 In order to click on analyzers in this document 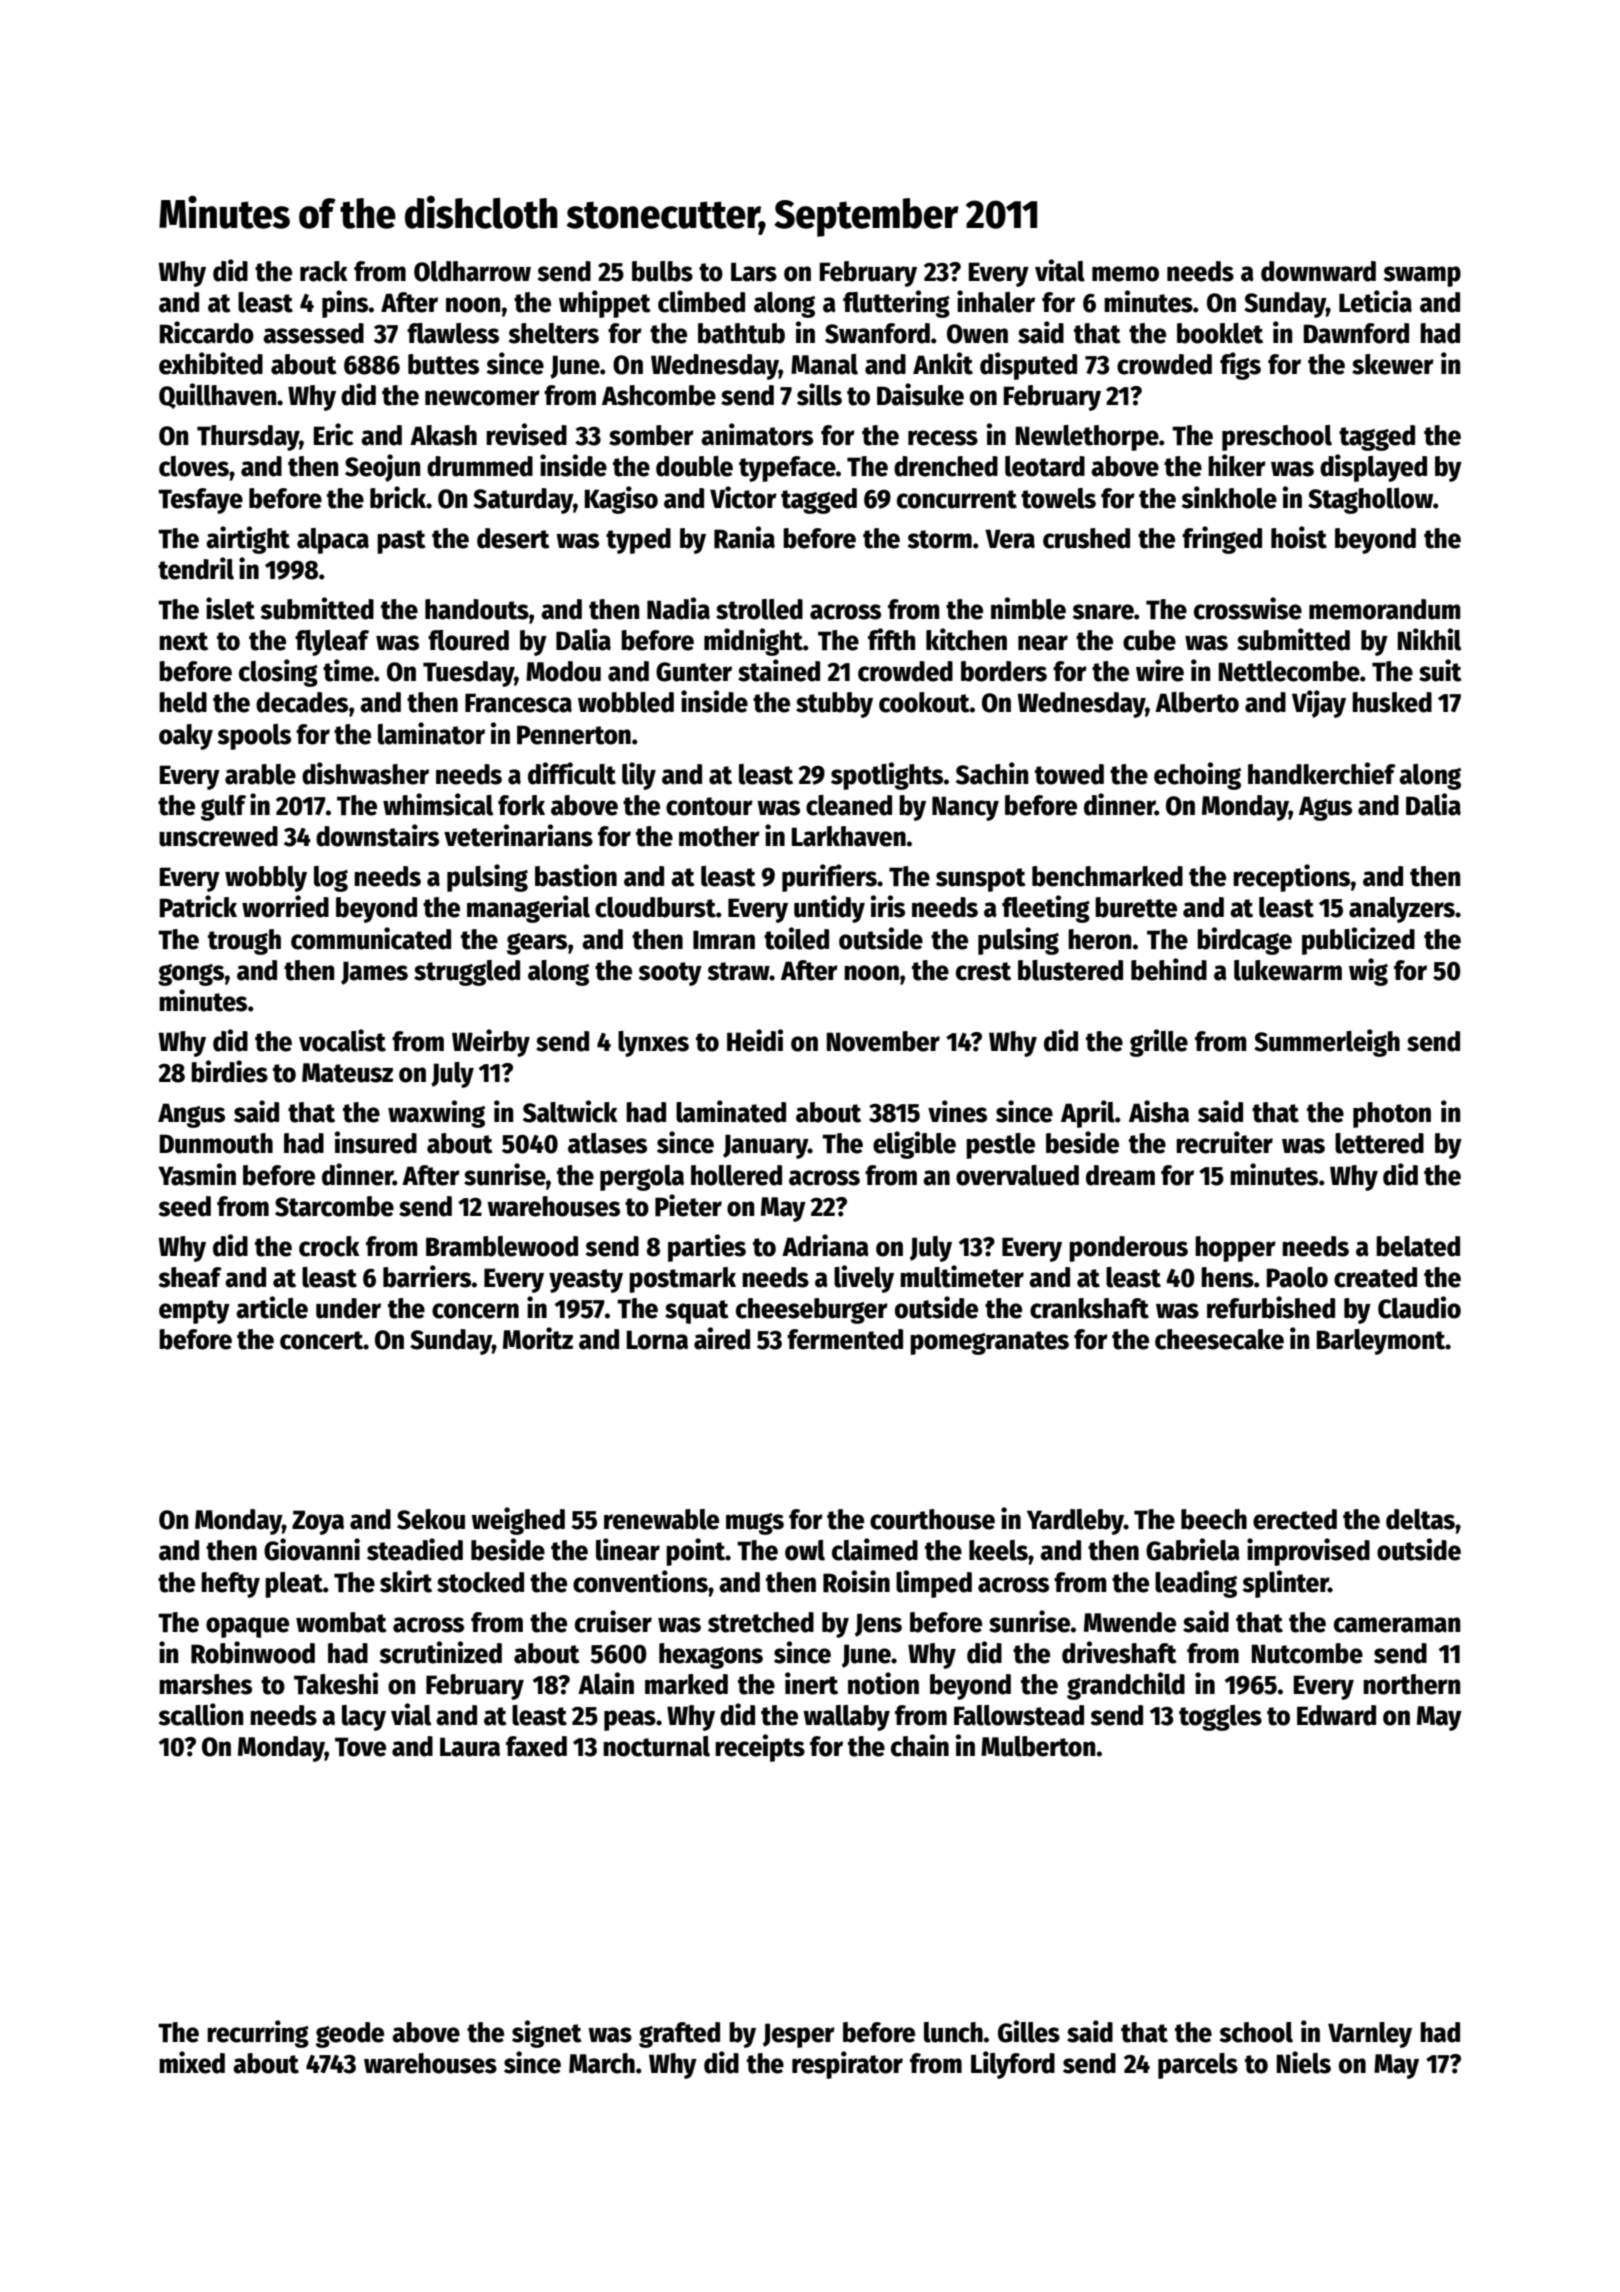, I will do `click(1402, 910)`.
